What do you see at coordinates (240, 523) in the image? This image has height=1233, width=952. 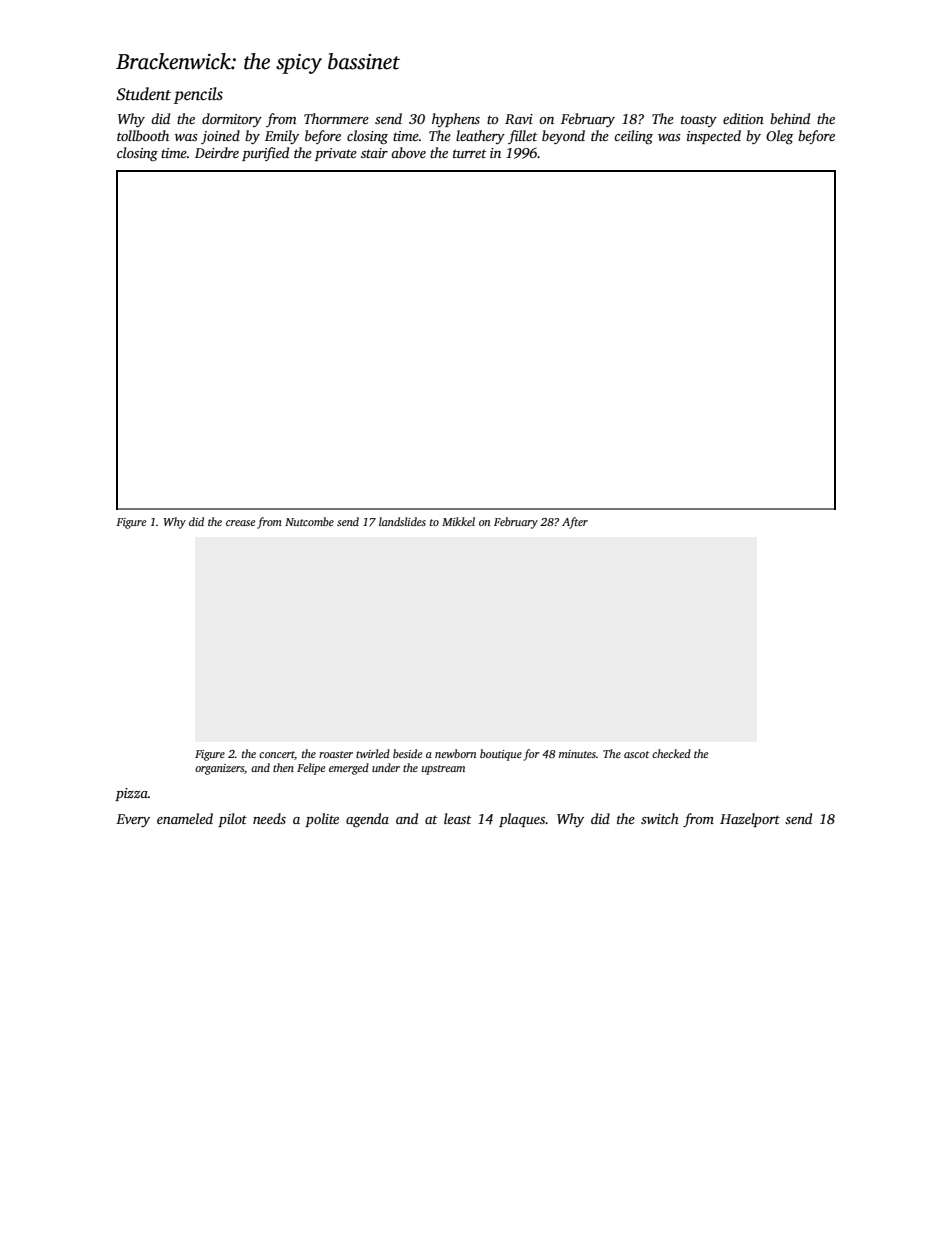 I see `crease` at bounding box center [240, 523].
